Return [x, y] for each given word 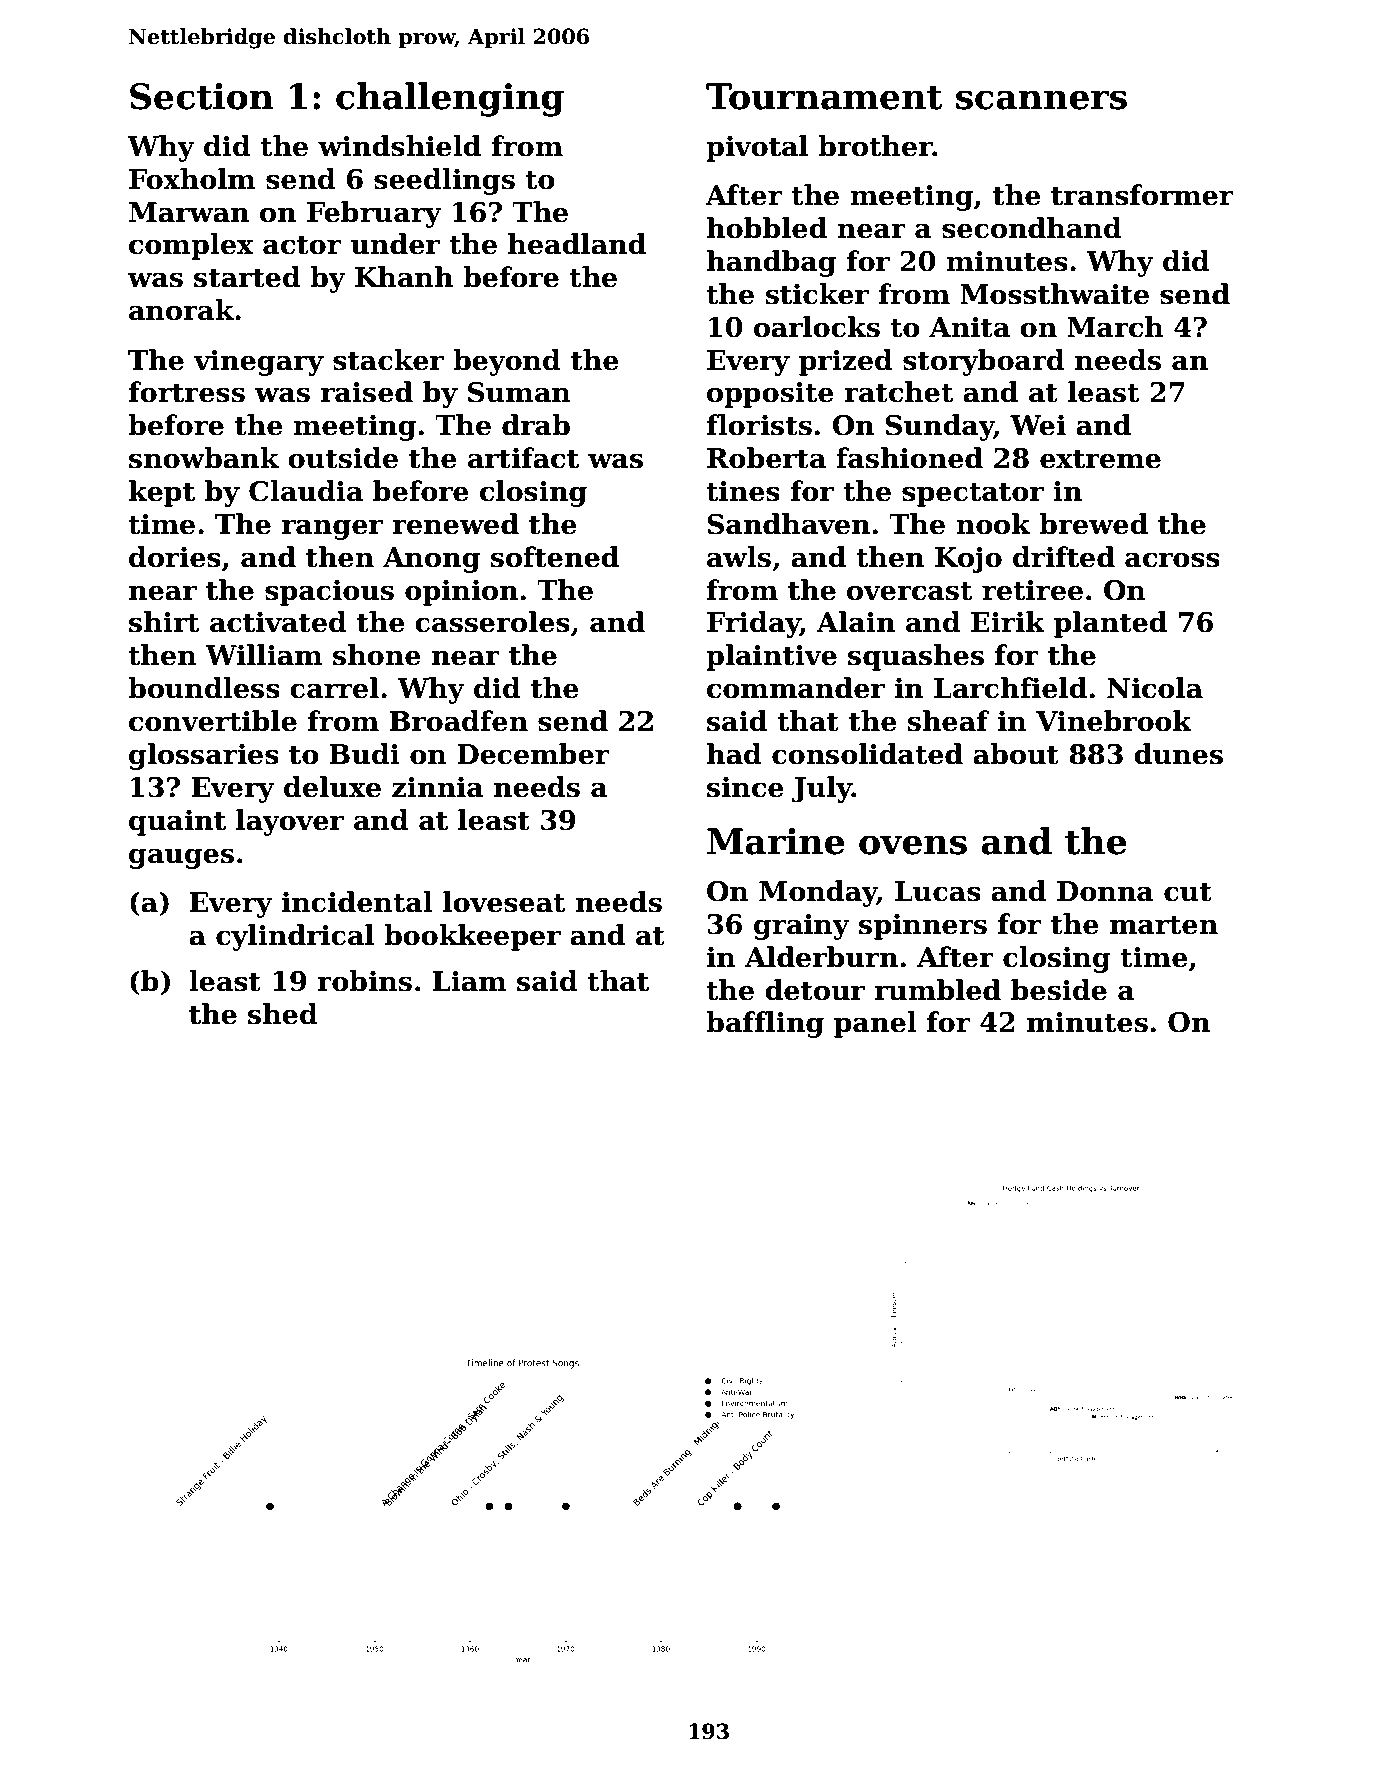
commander [796, 688]
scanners [1041, 100]
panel [875, 1024]
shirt [164, 622]
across [1172, 560]
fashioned [909, 458]
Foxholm [192, 179]
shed [283, 1014]
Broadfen [459, 721]
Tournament [824, 96]
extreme [1100, 459]
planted [1110, 624]
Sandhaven [788, 524]
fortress [187, 392]
